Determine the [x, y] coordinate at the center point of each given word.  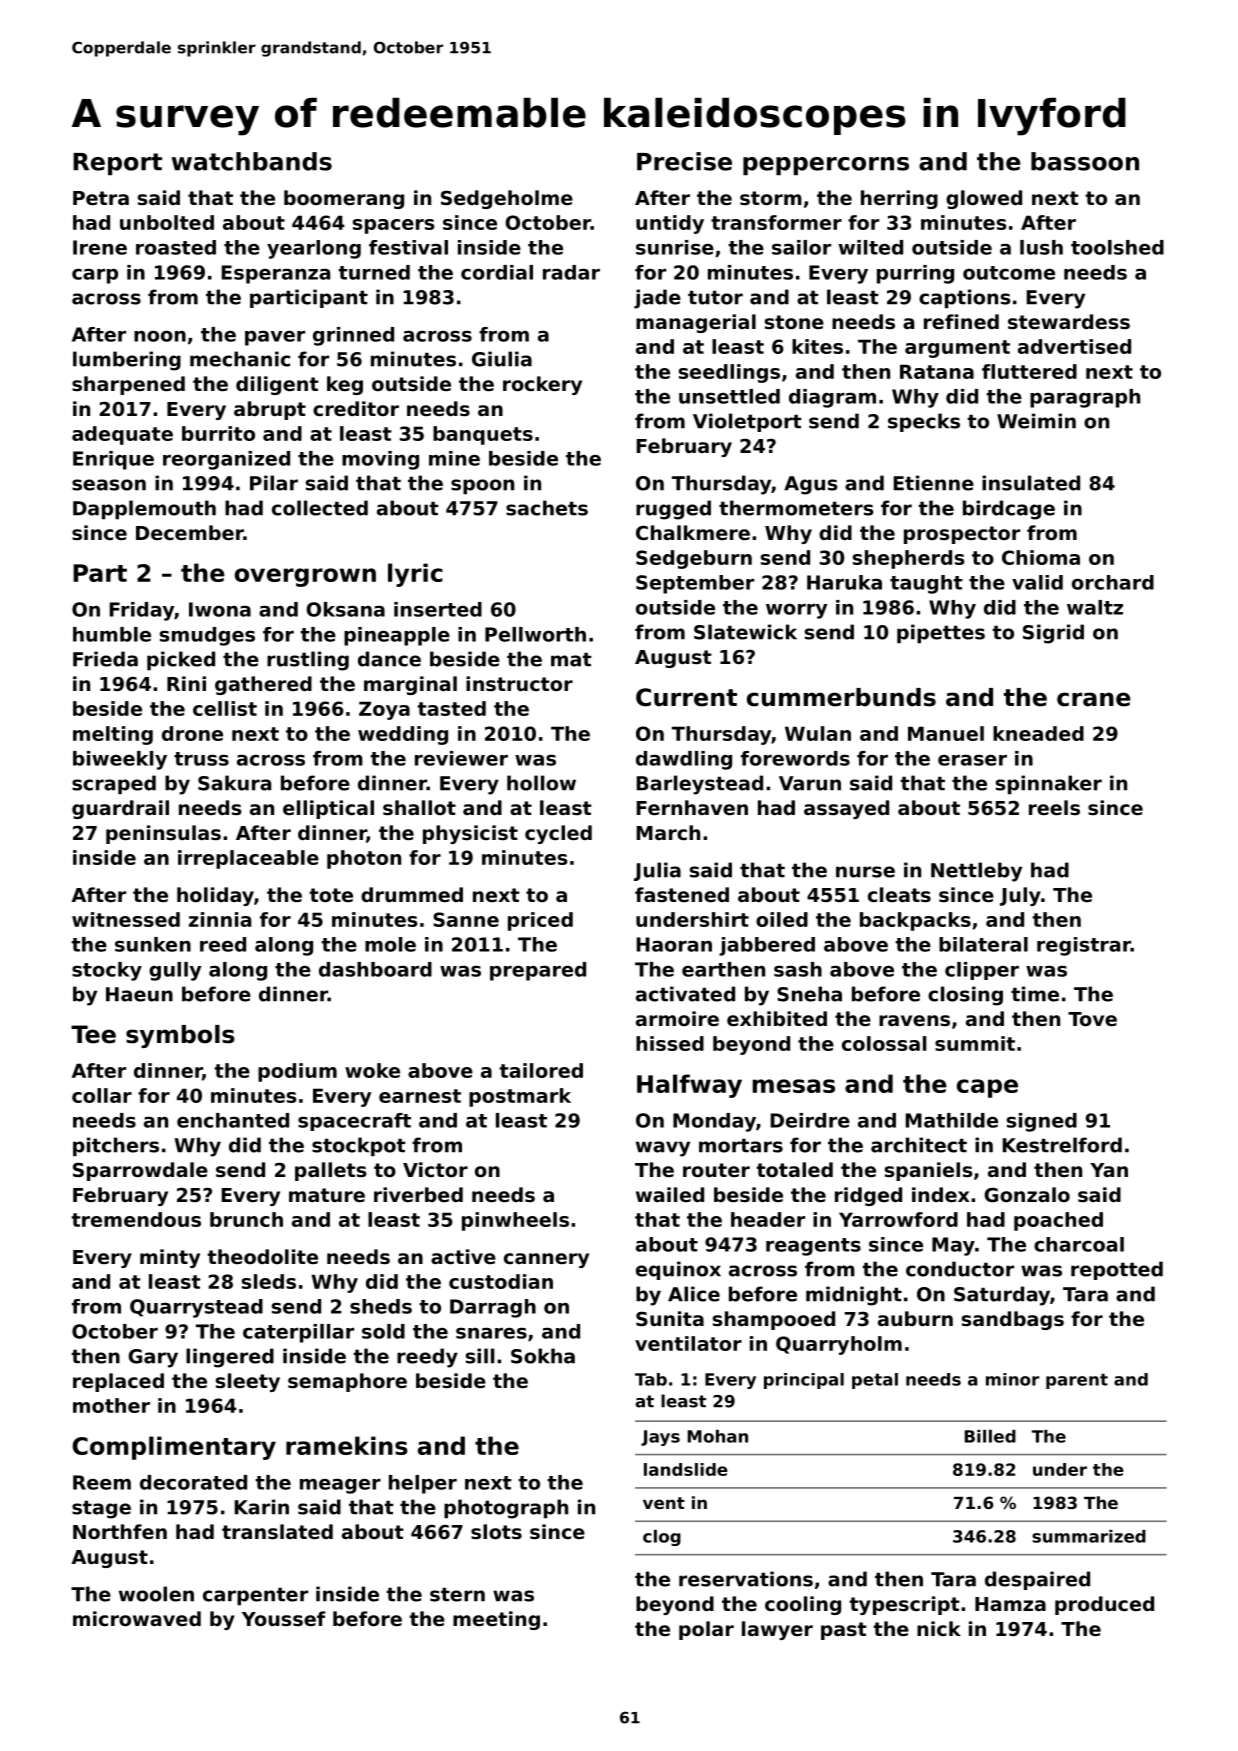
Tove [1092, 1019]
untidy [670, 224]
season [109, 485]
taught [926, 584]
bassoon [1085, 161]
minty [170, 1258]
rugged [673, 510]
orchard [1113, 582]
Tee [93, 1034]
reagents [813, 1247]
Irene [100, 247]
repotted [1117, 1270]
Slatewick [745, 632]
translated [277, 1531]
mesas [793, 1086]
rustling [308, 661]
